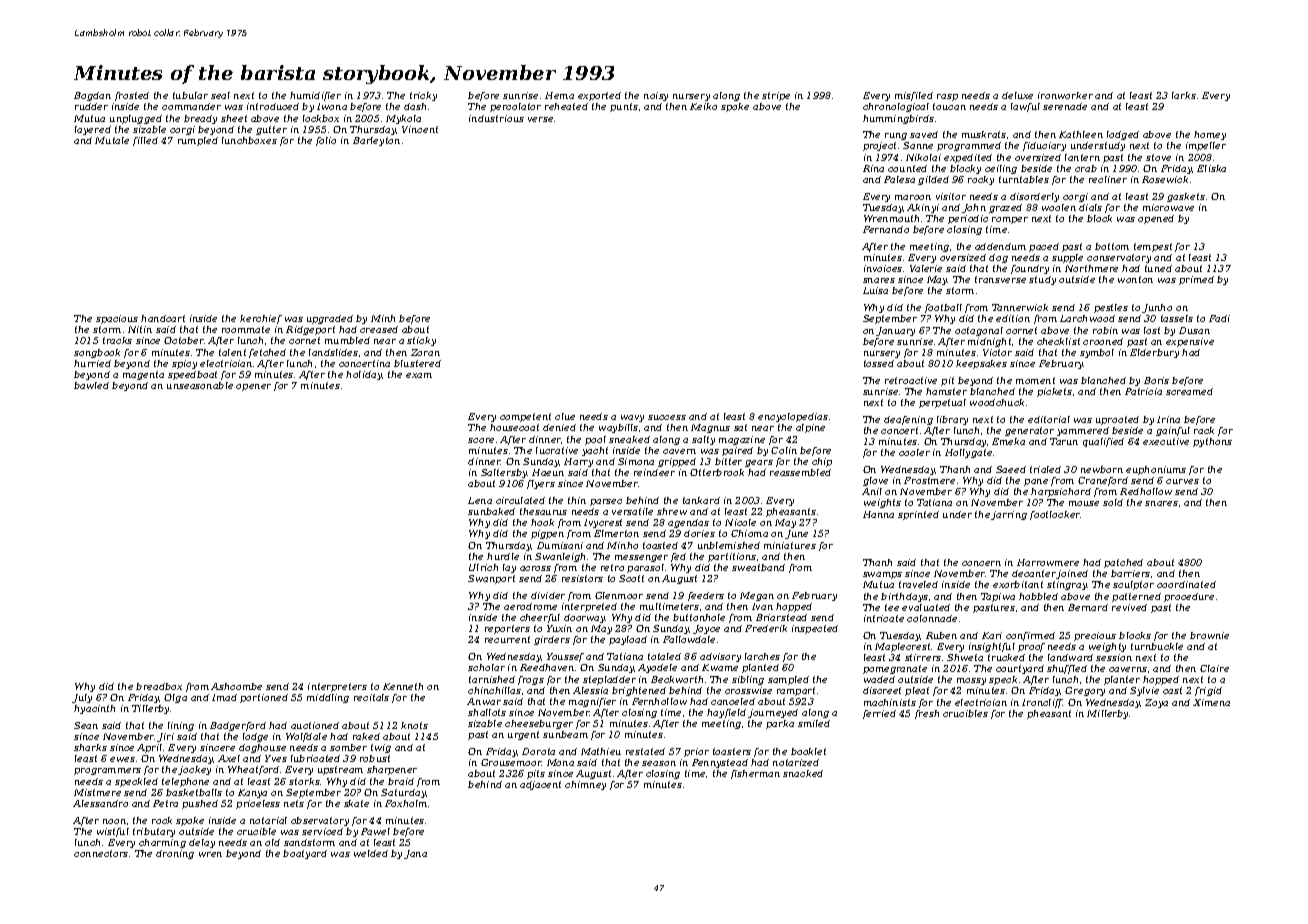 The height and width of the screenshot is (924, 1308). What do you see at coordinates (1017, 95) in the screenshot?
I see `deluxe` at bounding box center [1017, 95].
